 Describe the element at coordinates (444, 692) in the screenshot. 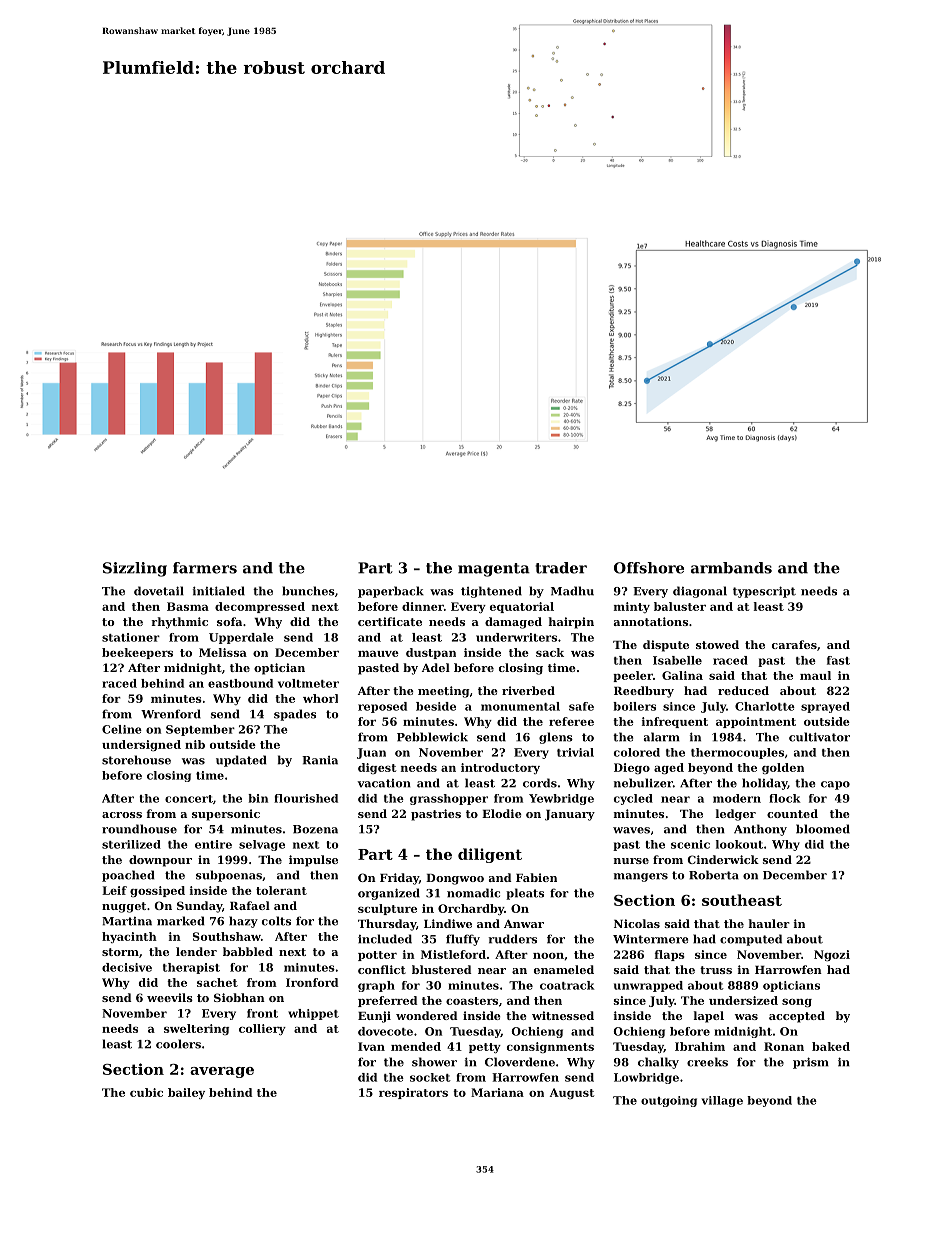

I see `meeting` at that location.
